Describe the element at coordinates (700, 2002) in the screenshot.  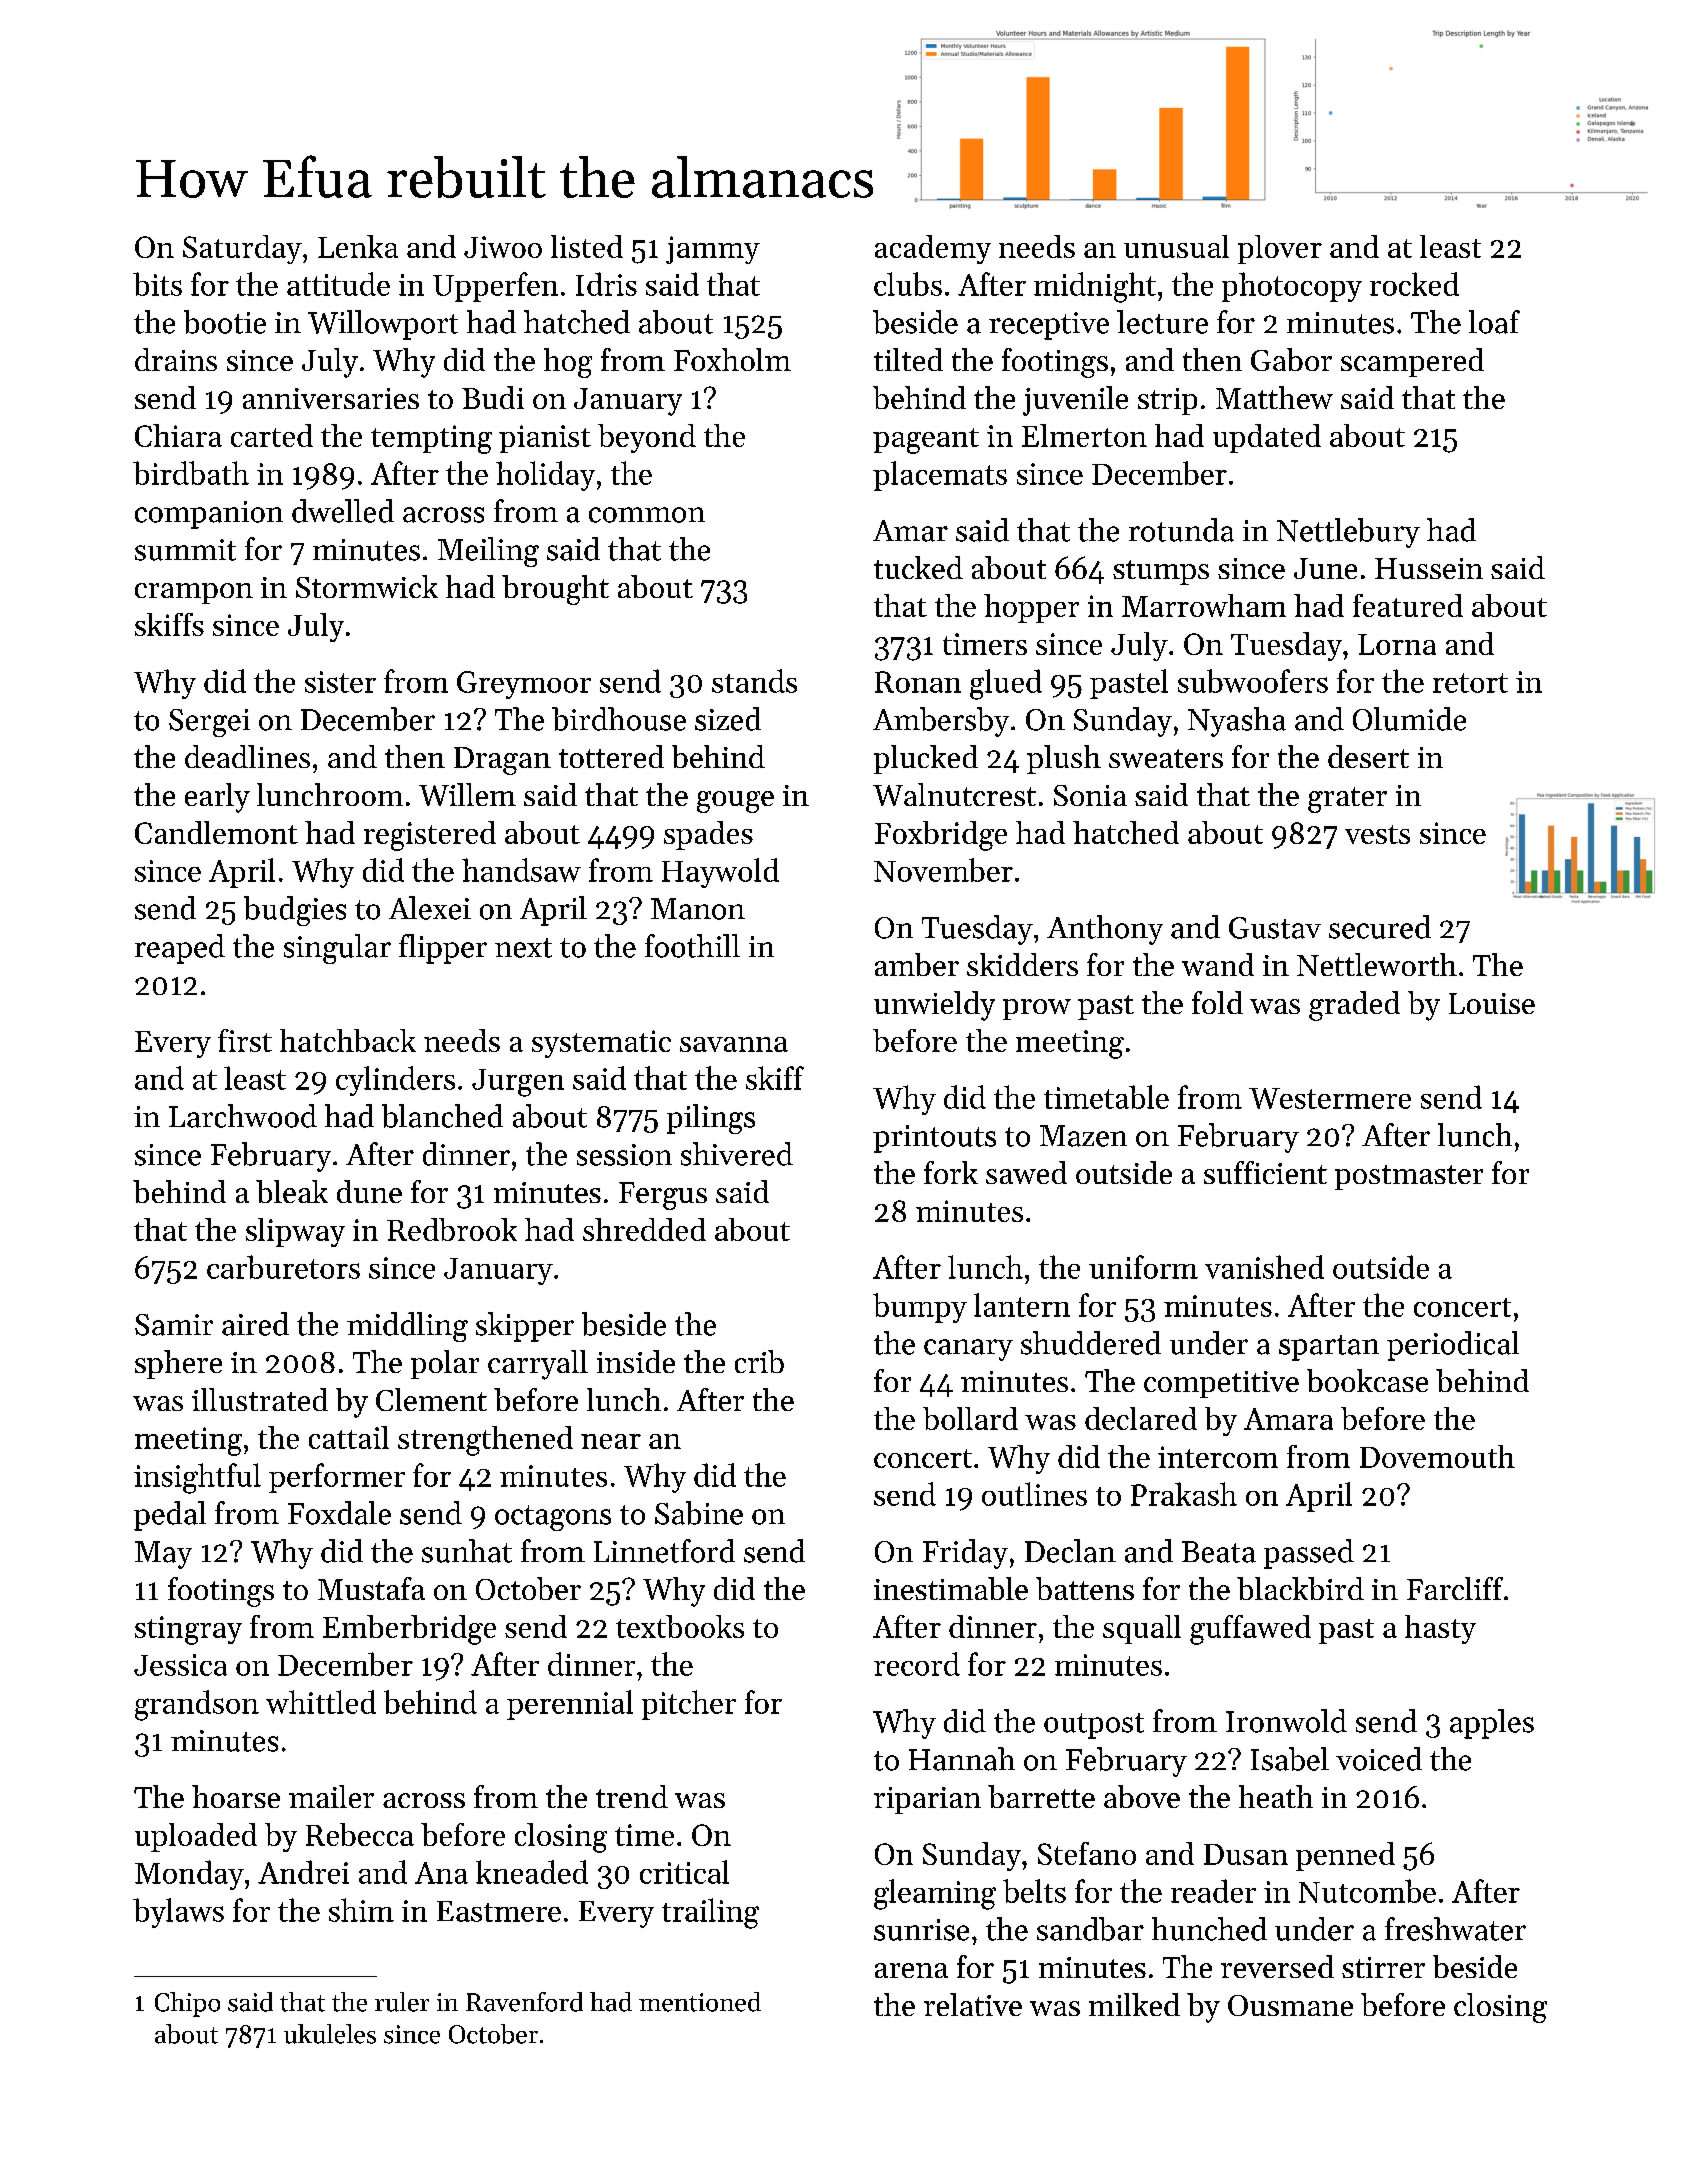
I see `mentioned` at that location.
